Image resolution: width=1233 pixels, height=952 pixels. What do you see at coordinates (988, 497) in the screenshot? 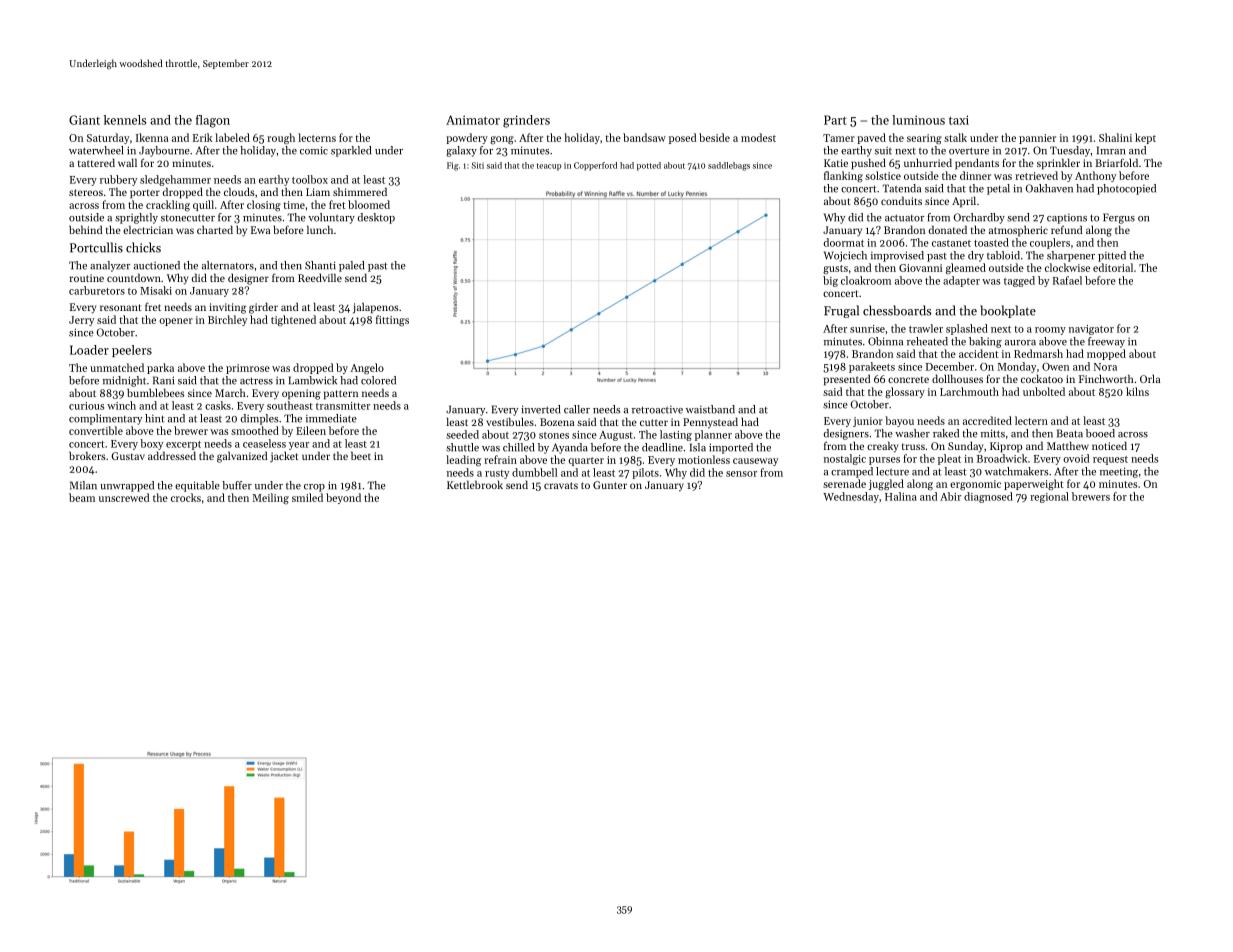
I see `diagnosed` at bounding box center [988, 497].
